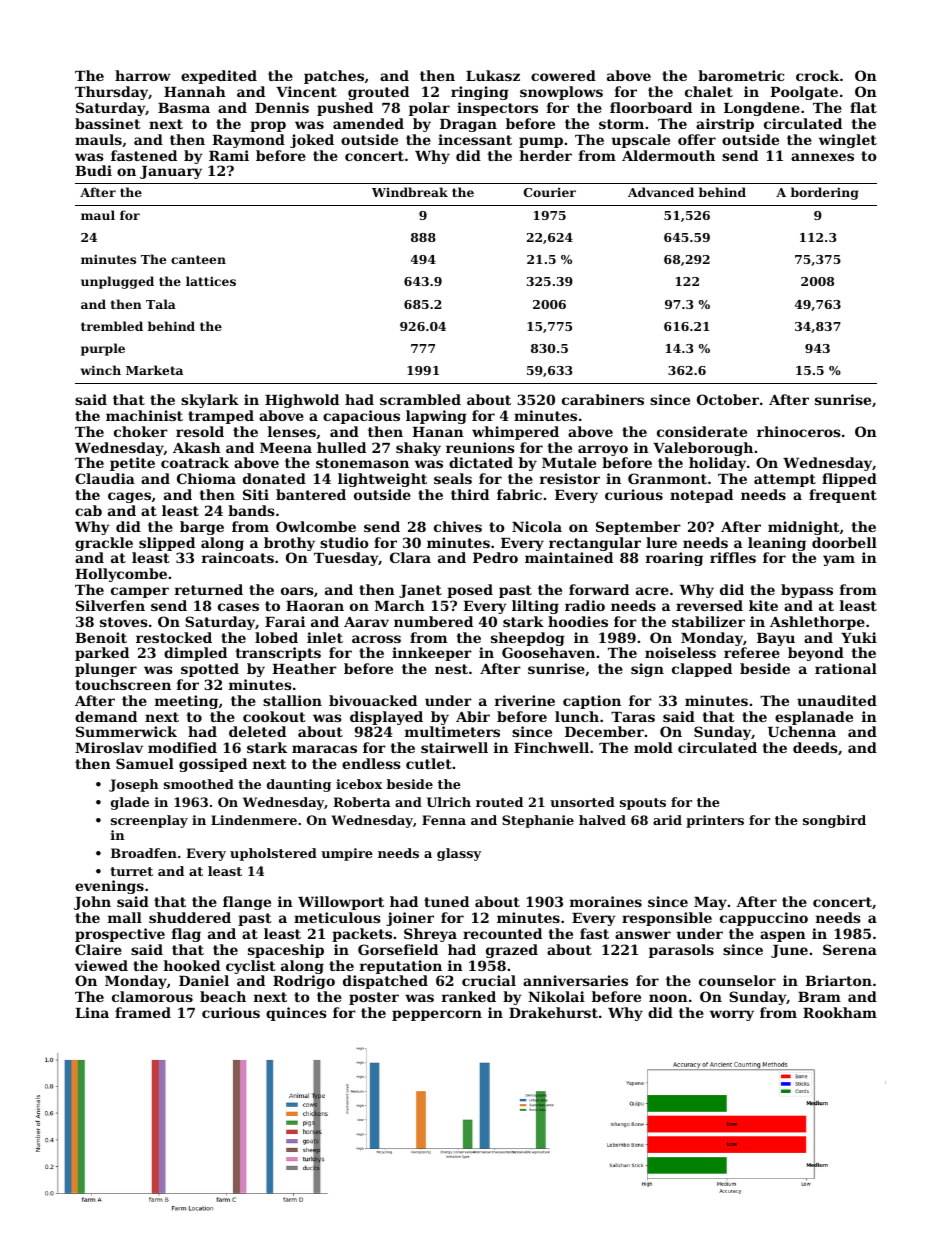 The image size is (952, 1233). What do you see at coordinates (480, 93) in the document?
I see `ringing` at bounding box center [480, 93].
